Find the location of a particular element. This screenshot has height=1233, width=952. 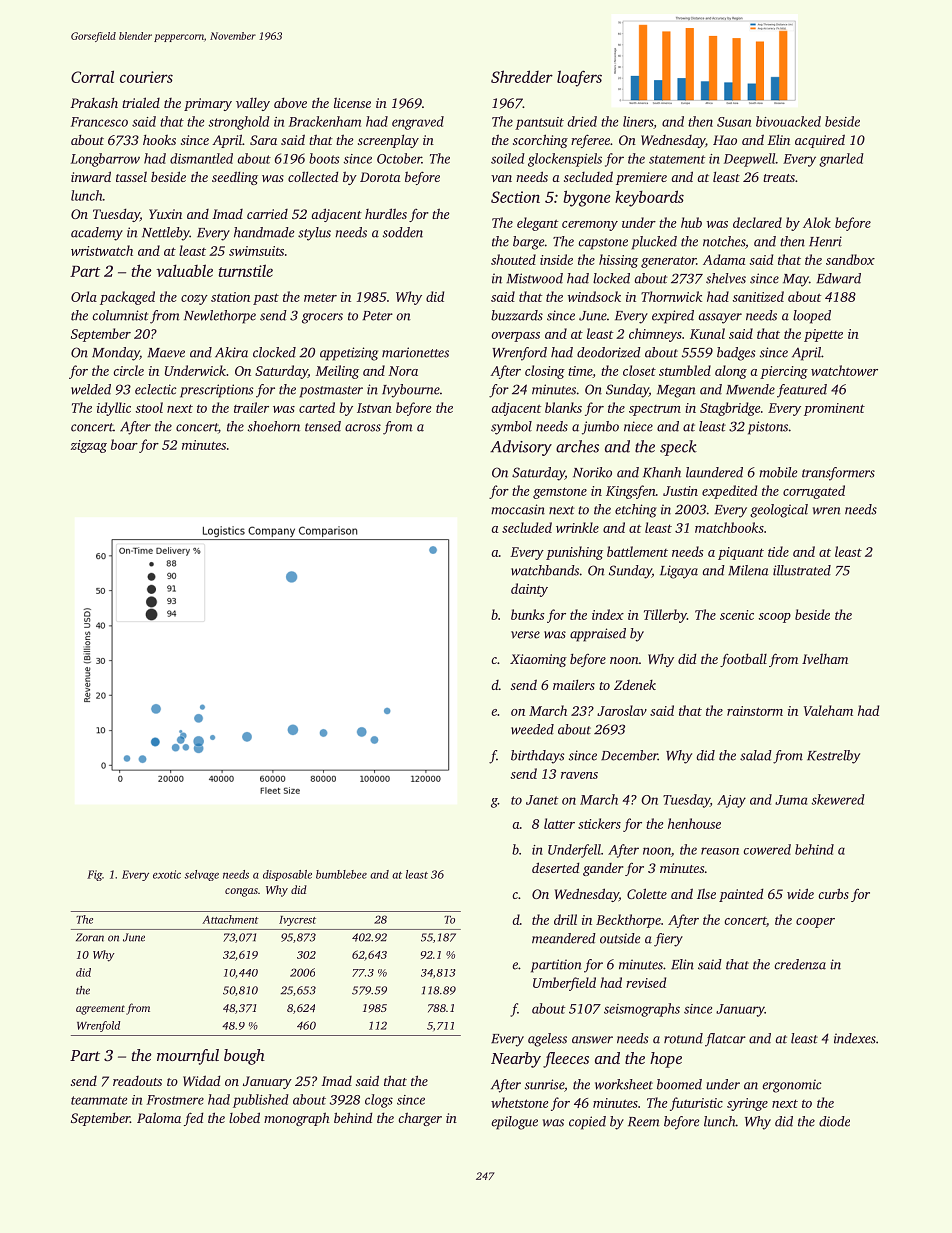

selvage is located at coordinates (202, 875).
